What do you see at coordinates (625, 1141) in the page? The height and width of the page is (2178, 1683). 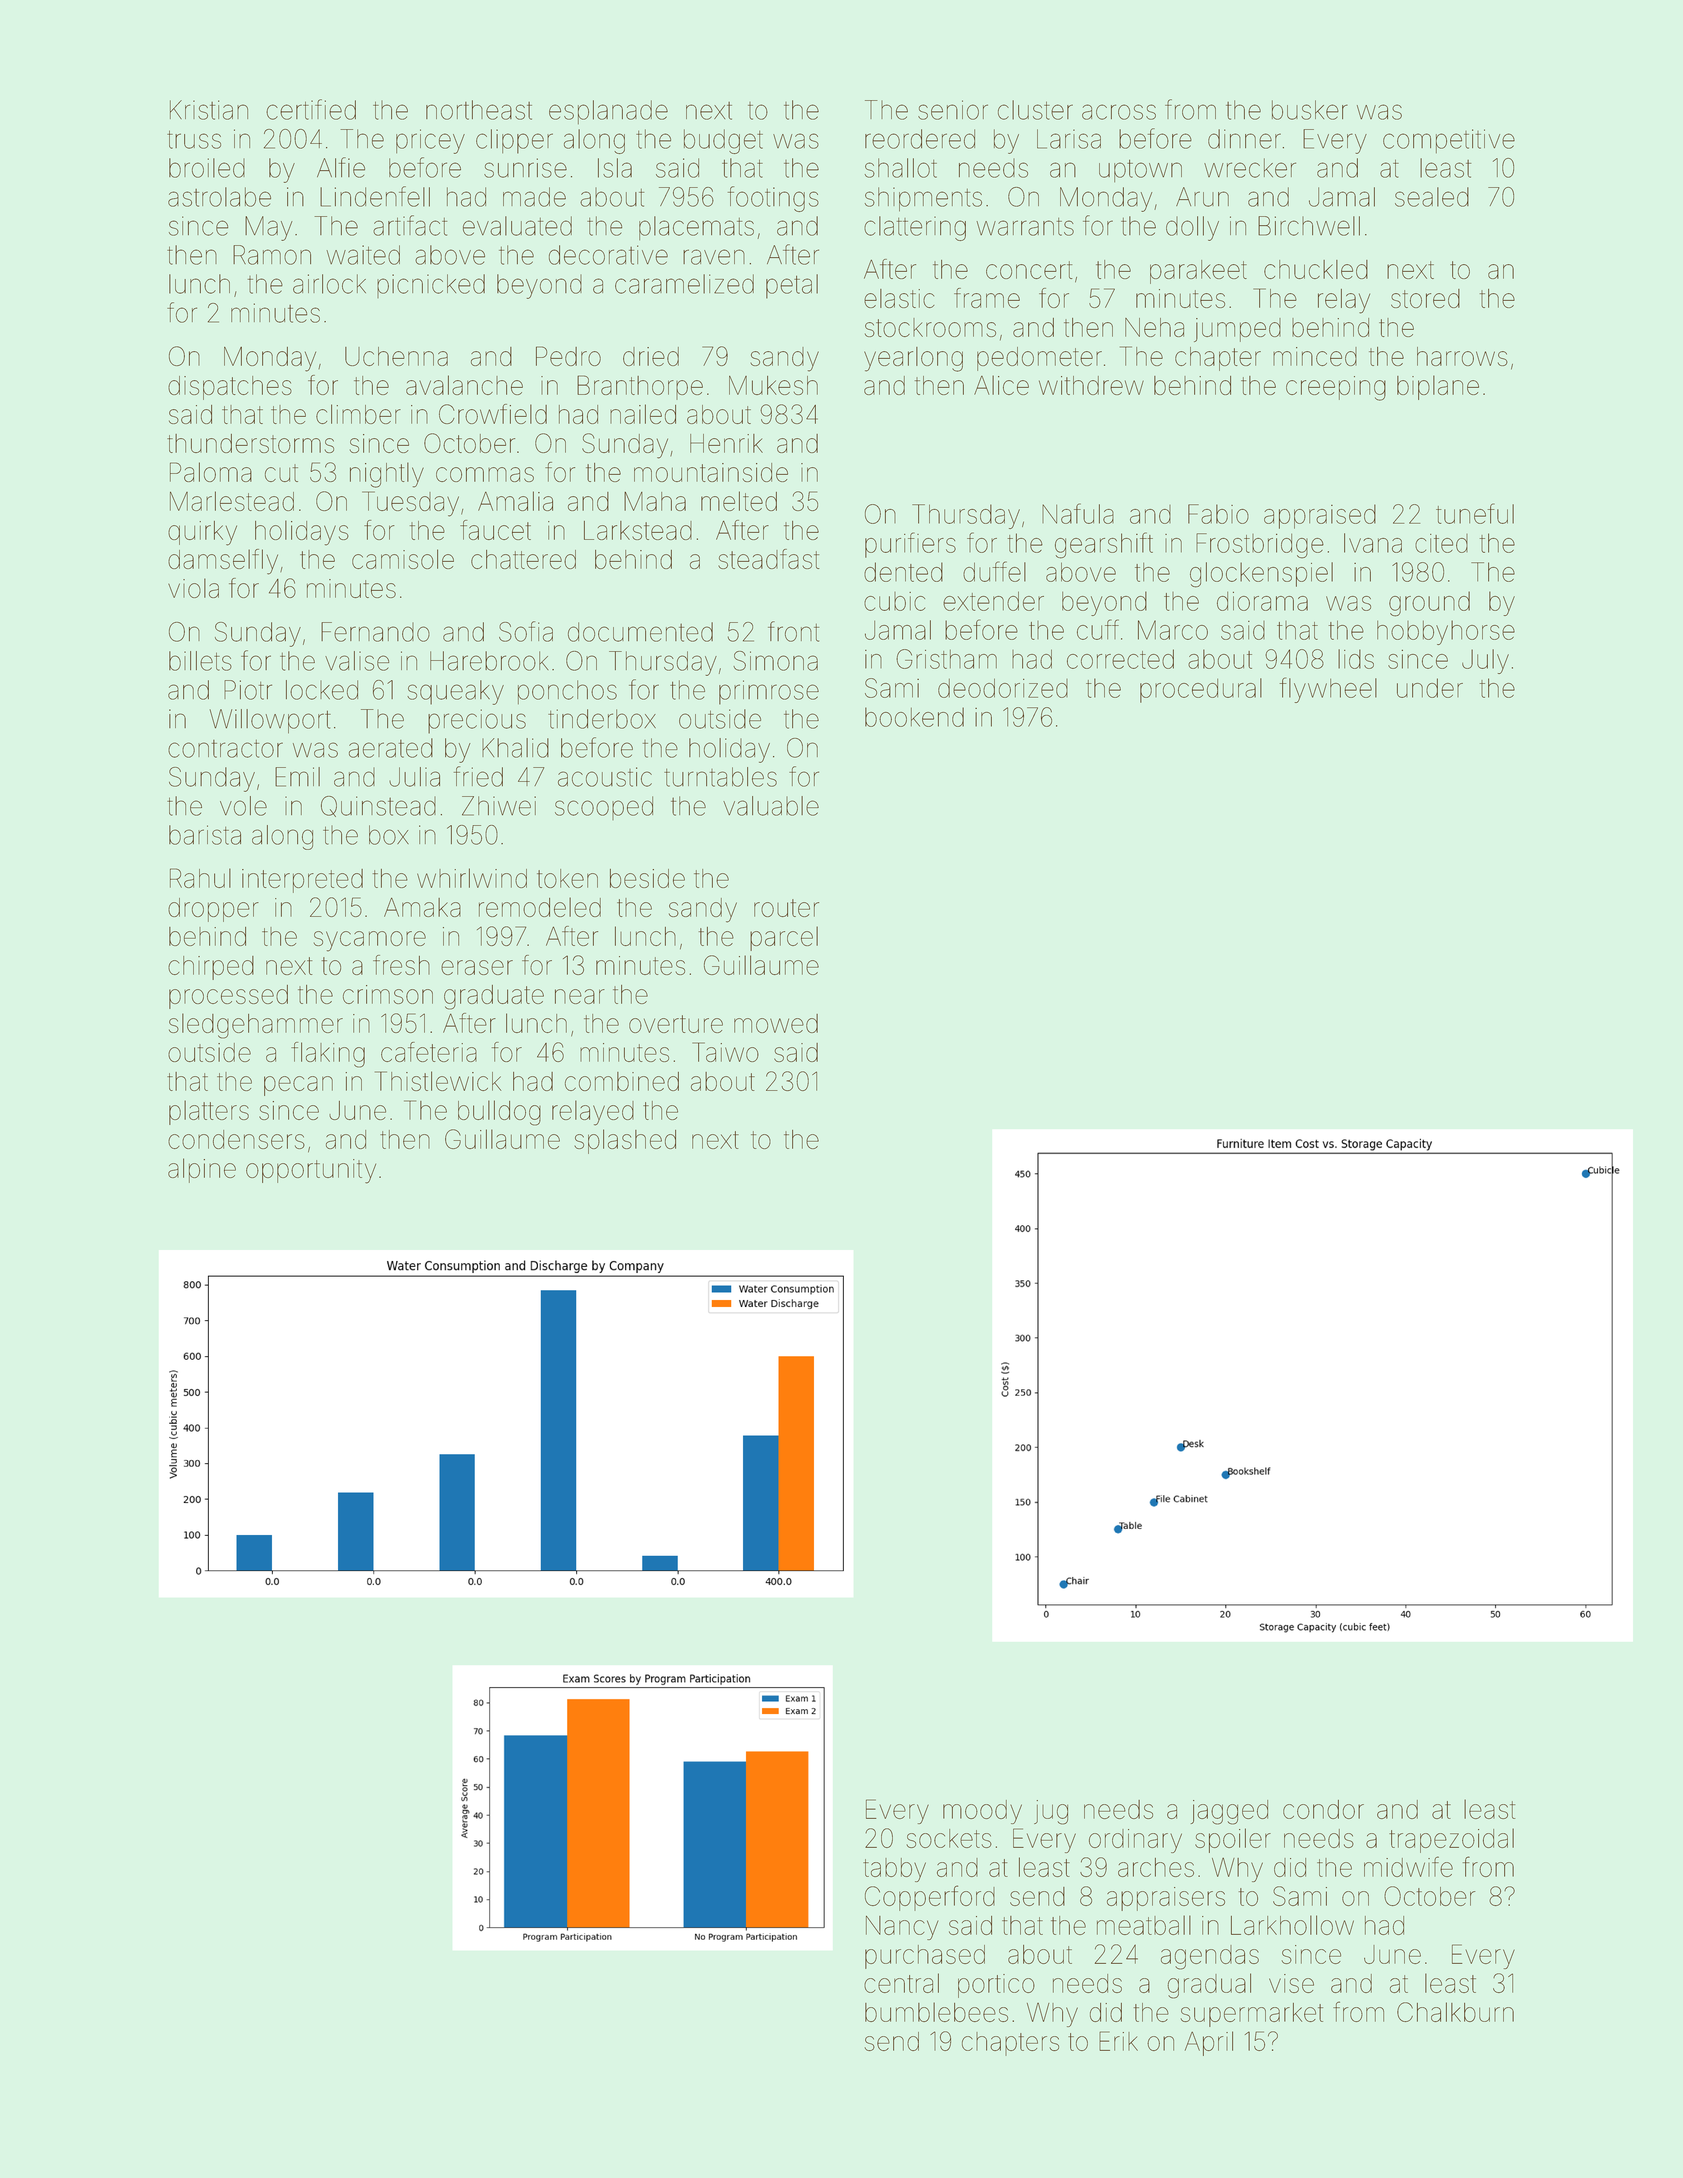 I see `splashed` at bounding box center [625, 1141].
